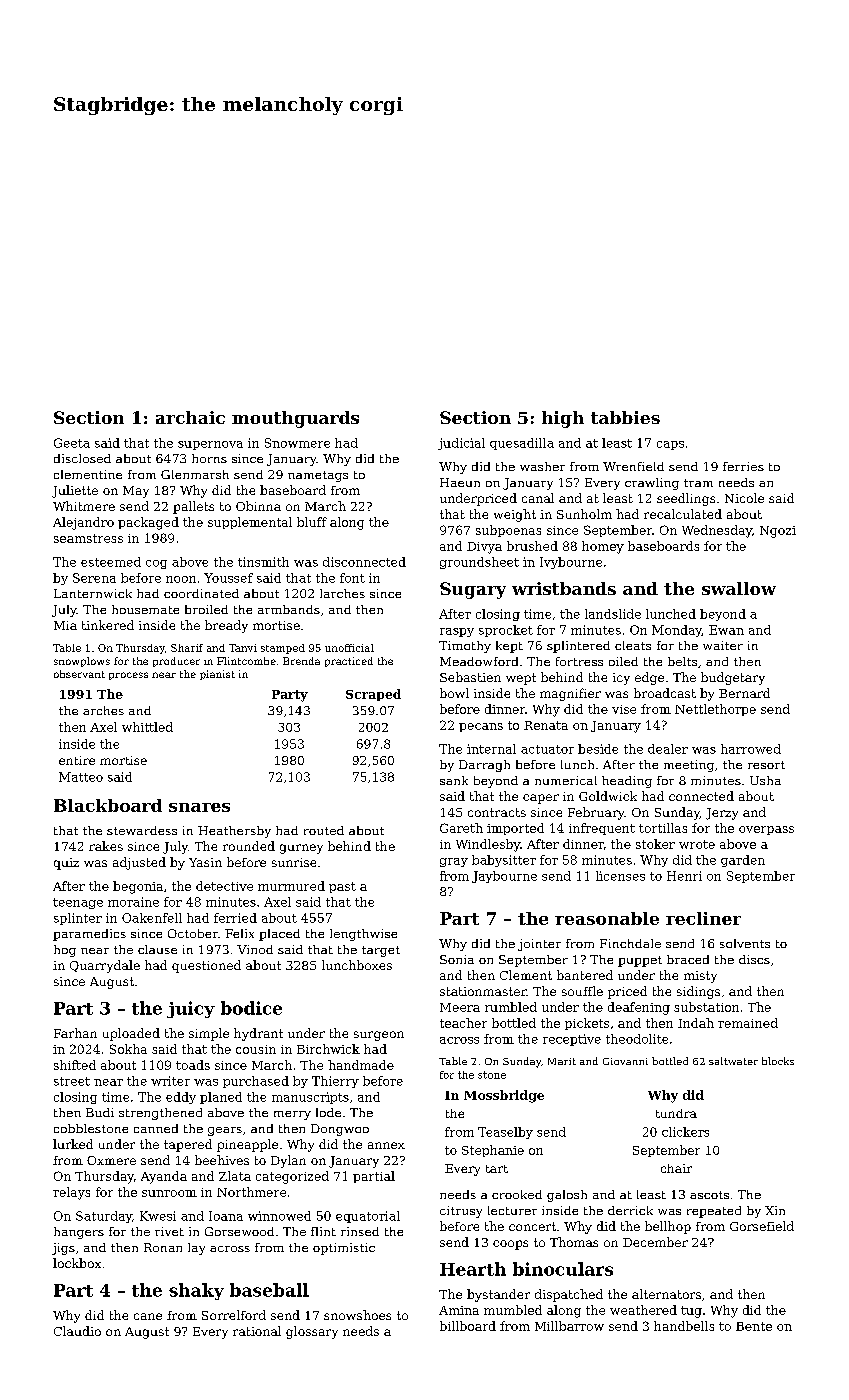 The height and width of the document is (1400, 849). Describe the element at coordinates (217, 675) in the document. I see `pianist` at that location.
